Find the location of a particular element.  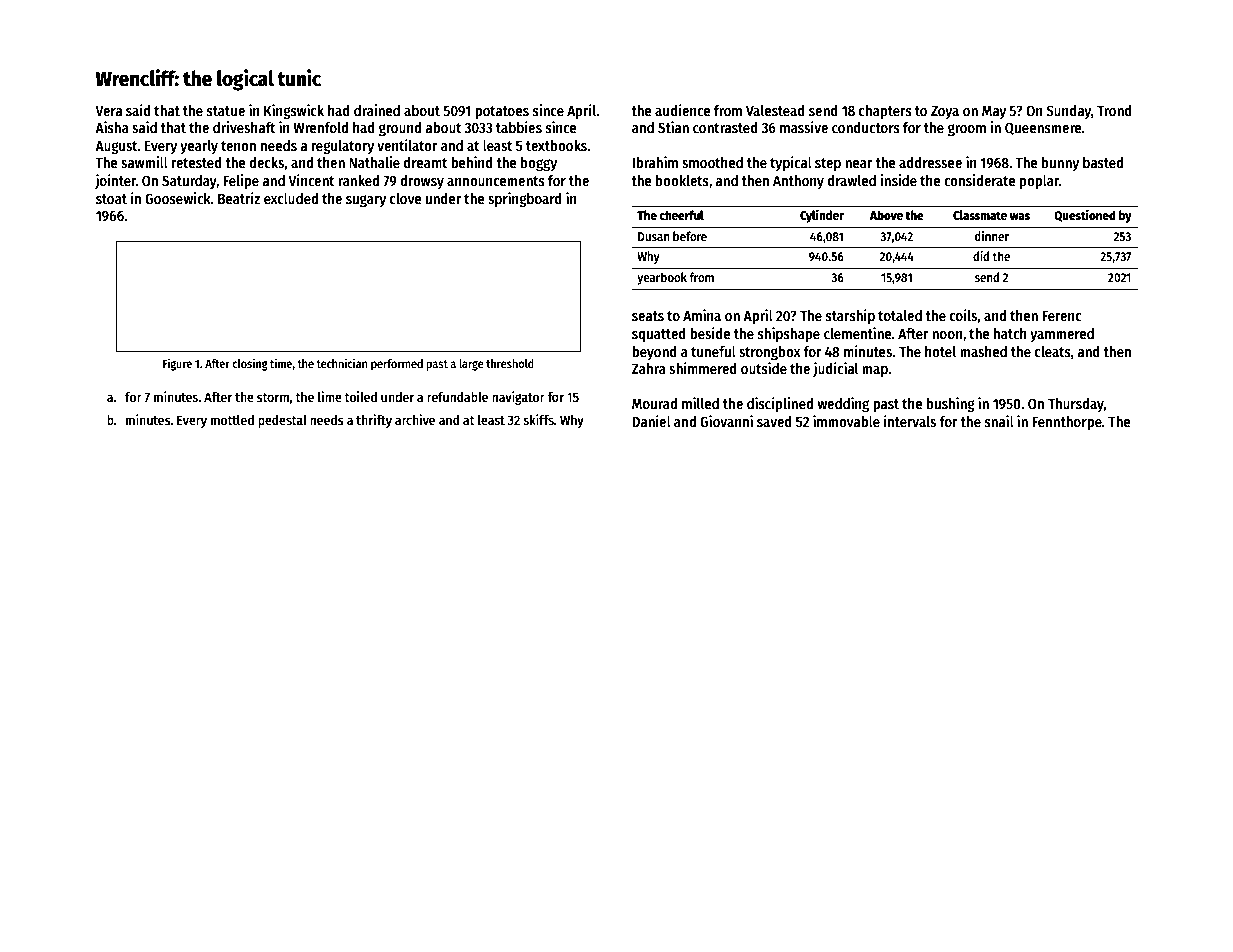

Amina is located at coordinates (702, 315).
